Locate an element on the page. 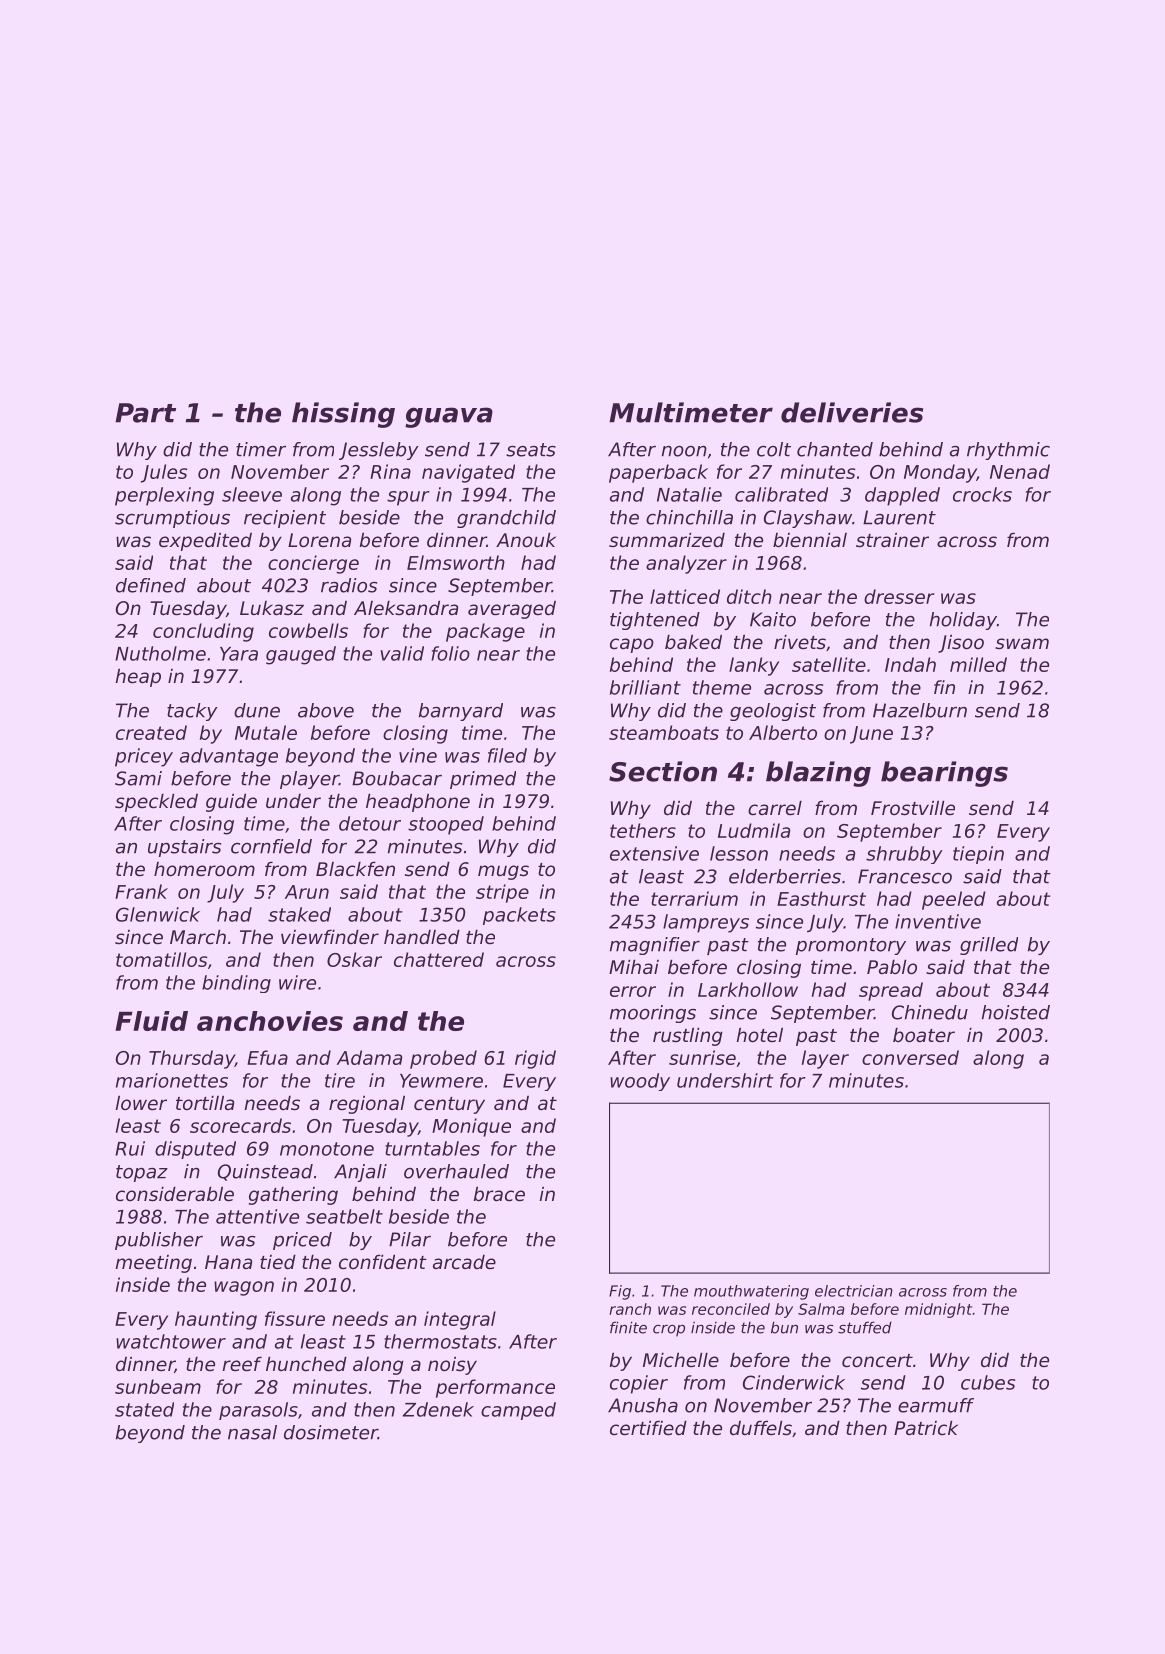 The width and height of the page is (1165, 1654). midnight is located at coordinates (938, 1310).
